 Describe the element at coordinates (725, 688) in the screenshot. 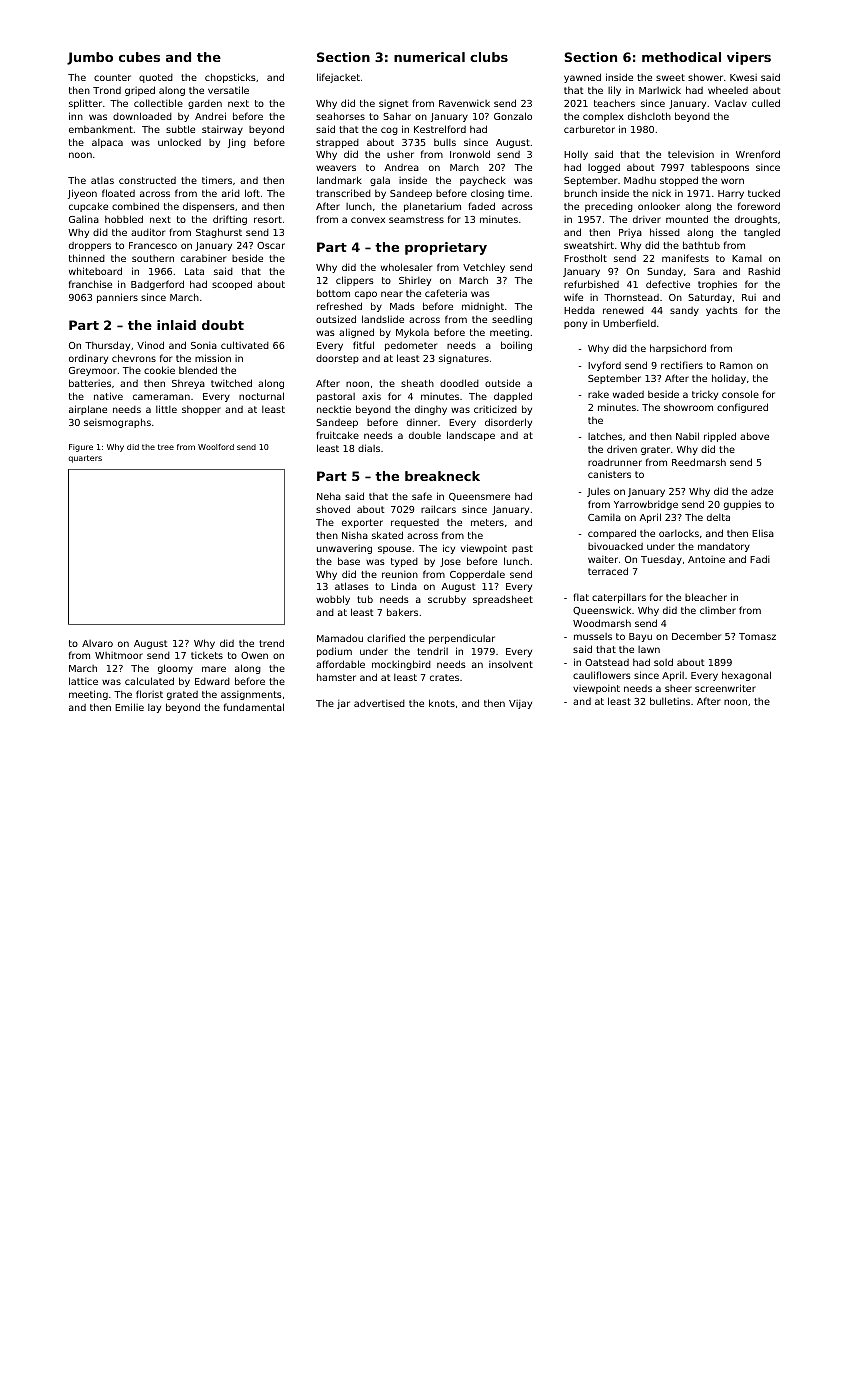

I see `screenwriter` at that location.
